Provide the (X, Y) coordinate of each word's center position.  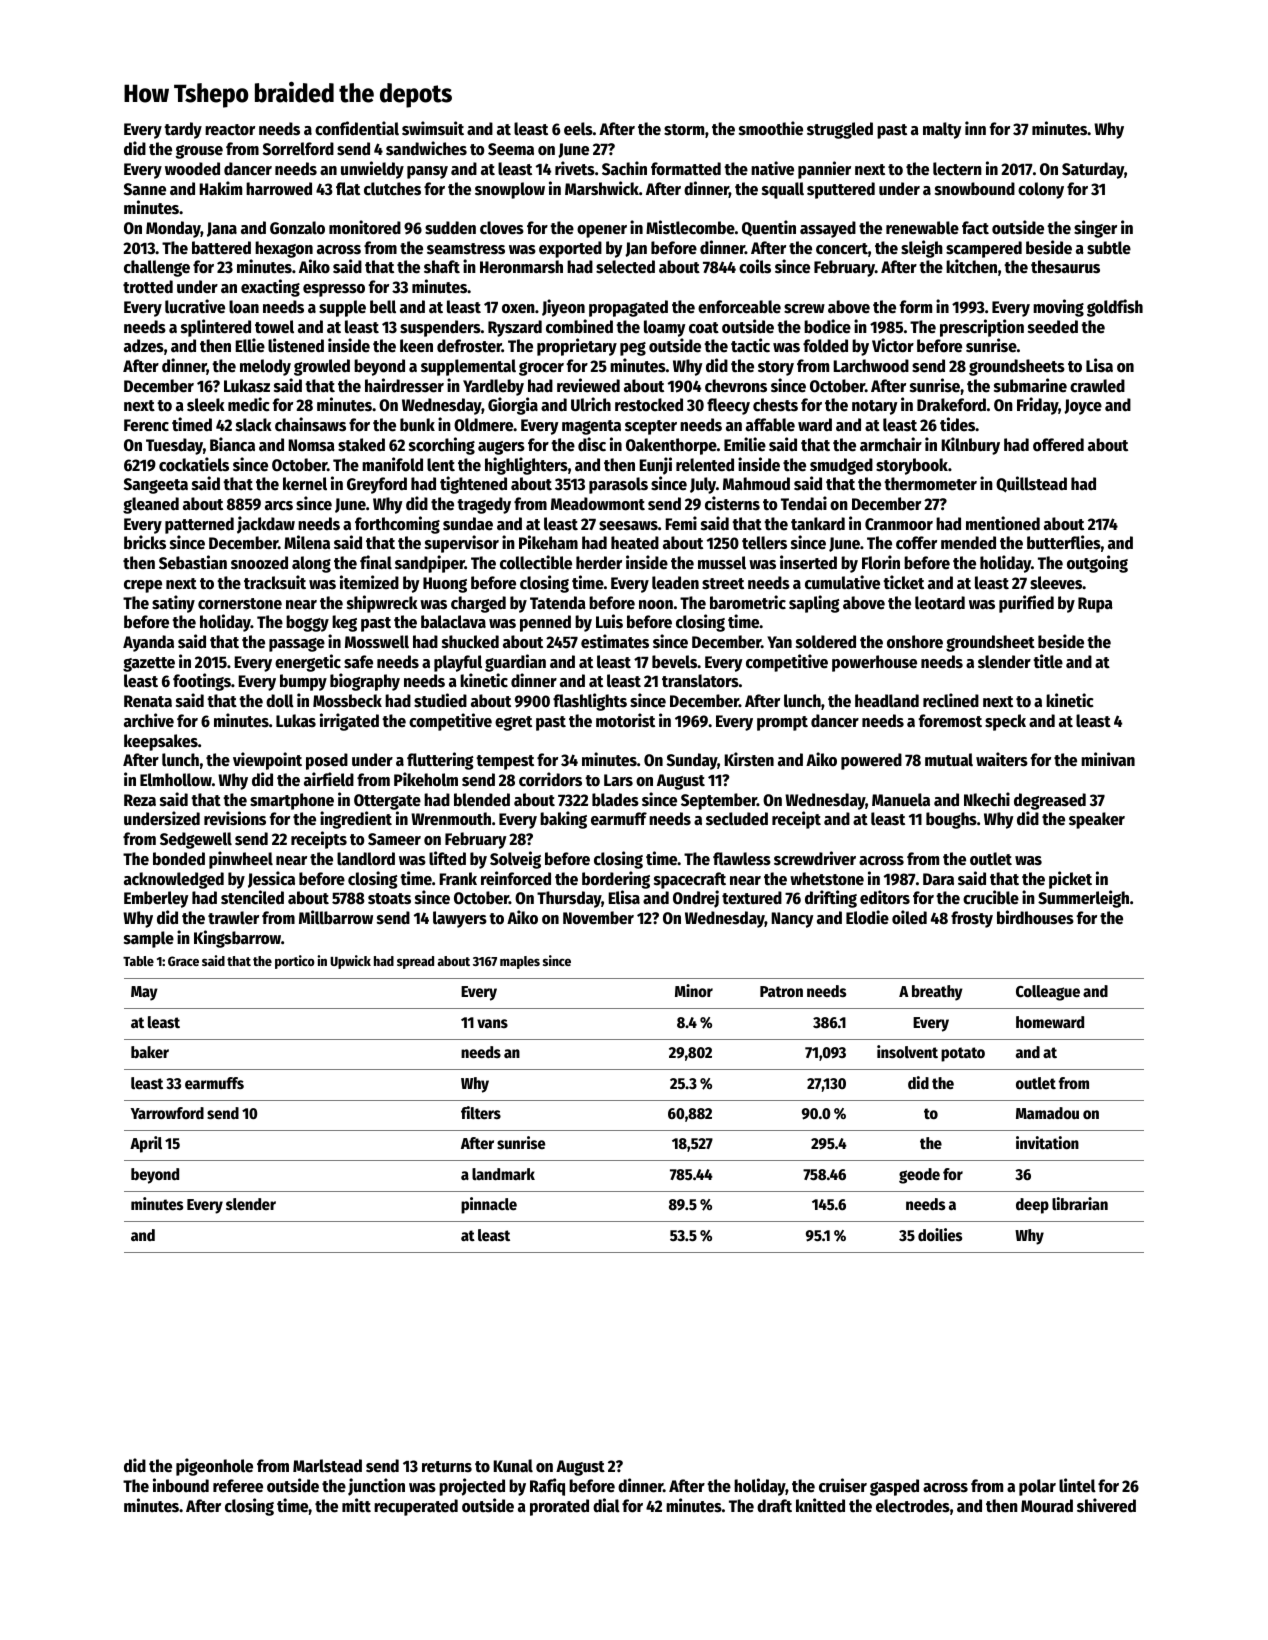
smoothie (771, 128)
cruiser (843, 1485)
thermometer (930, 484)
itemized (369, 582)
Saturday (1093, 170)
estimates (615, 641)
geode (919, 1176)
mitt (356, 1505)
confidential (357, 128)
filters (481, 1113)
